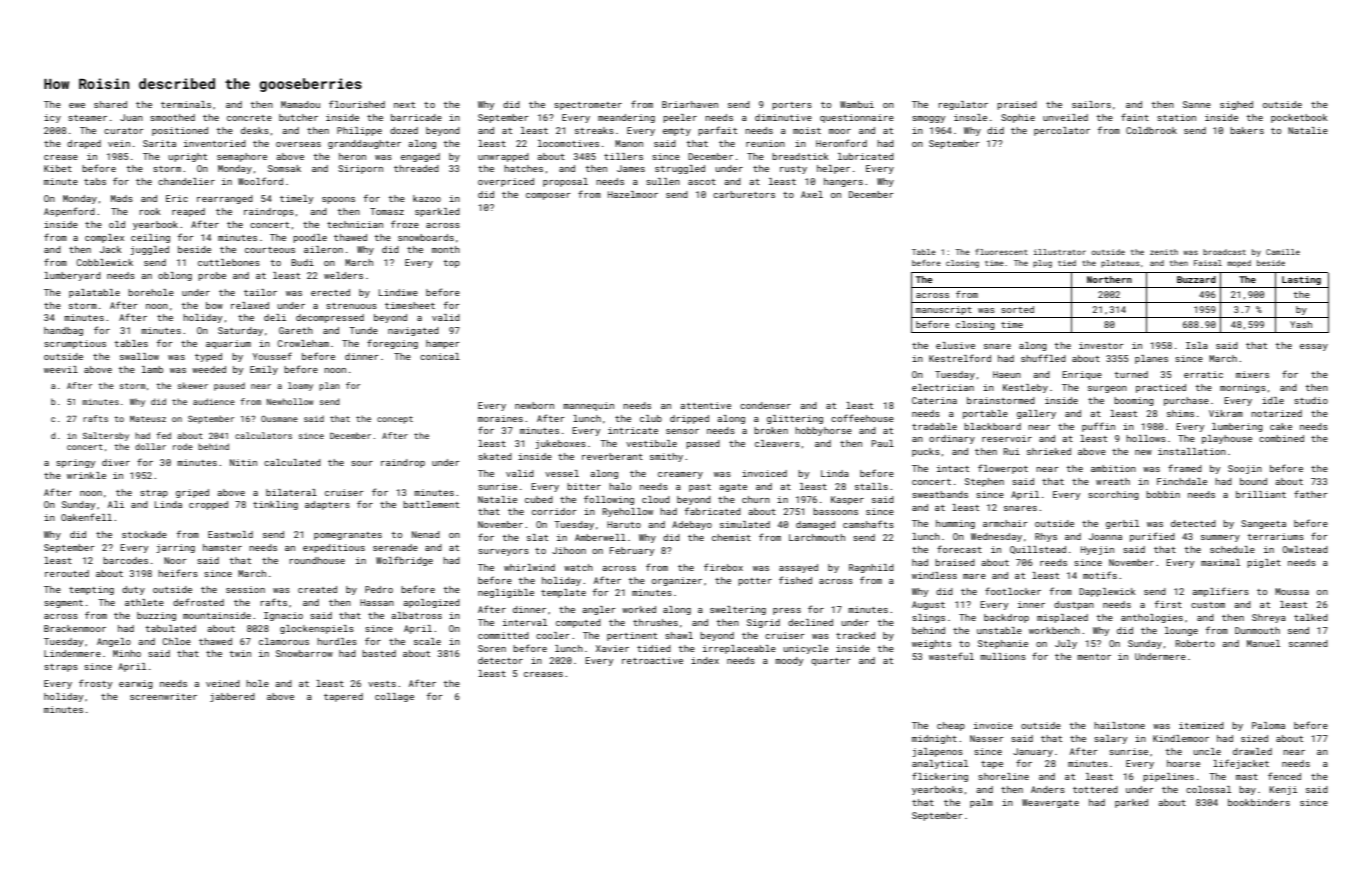 This document has height=887, width=1372. I want to click on screenwriter, so click(163, 696).
